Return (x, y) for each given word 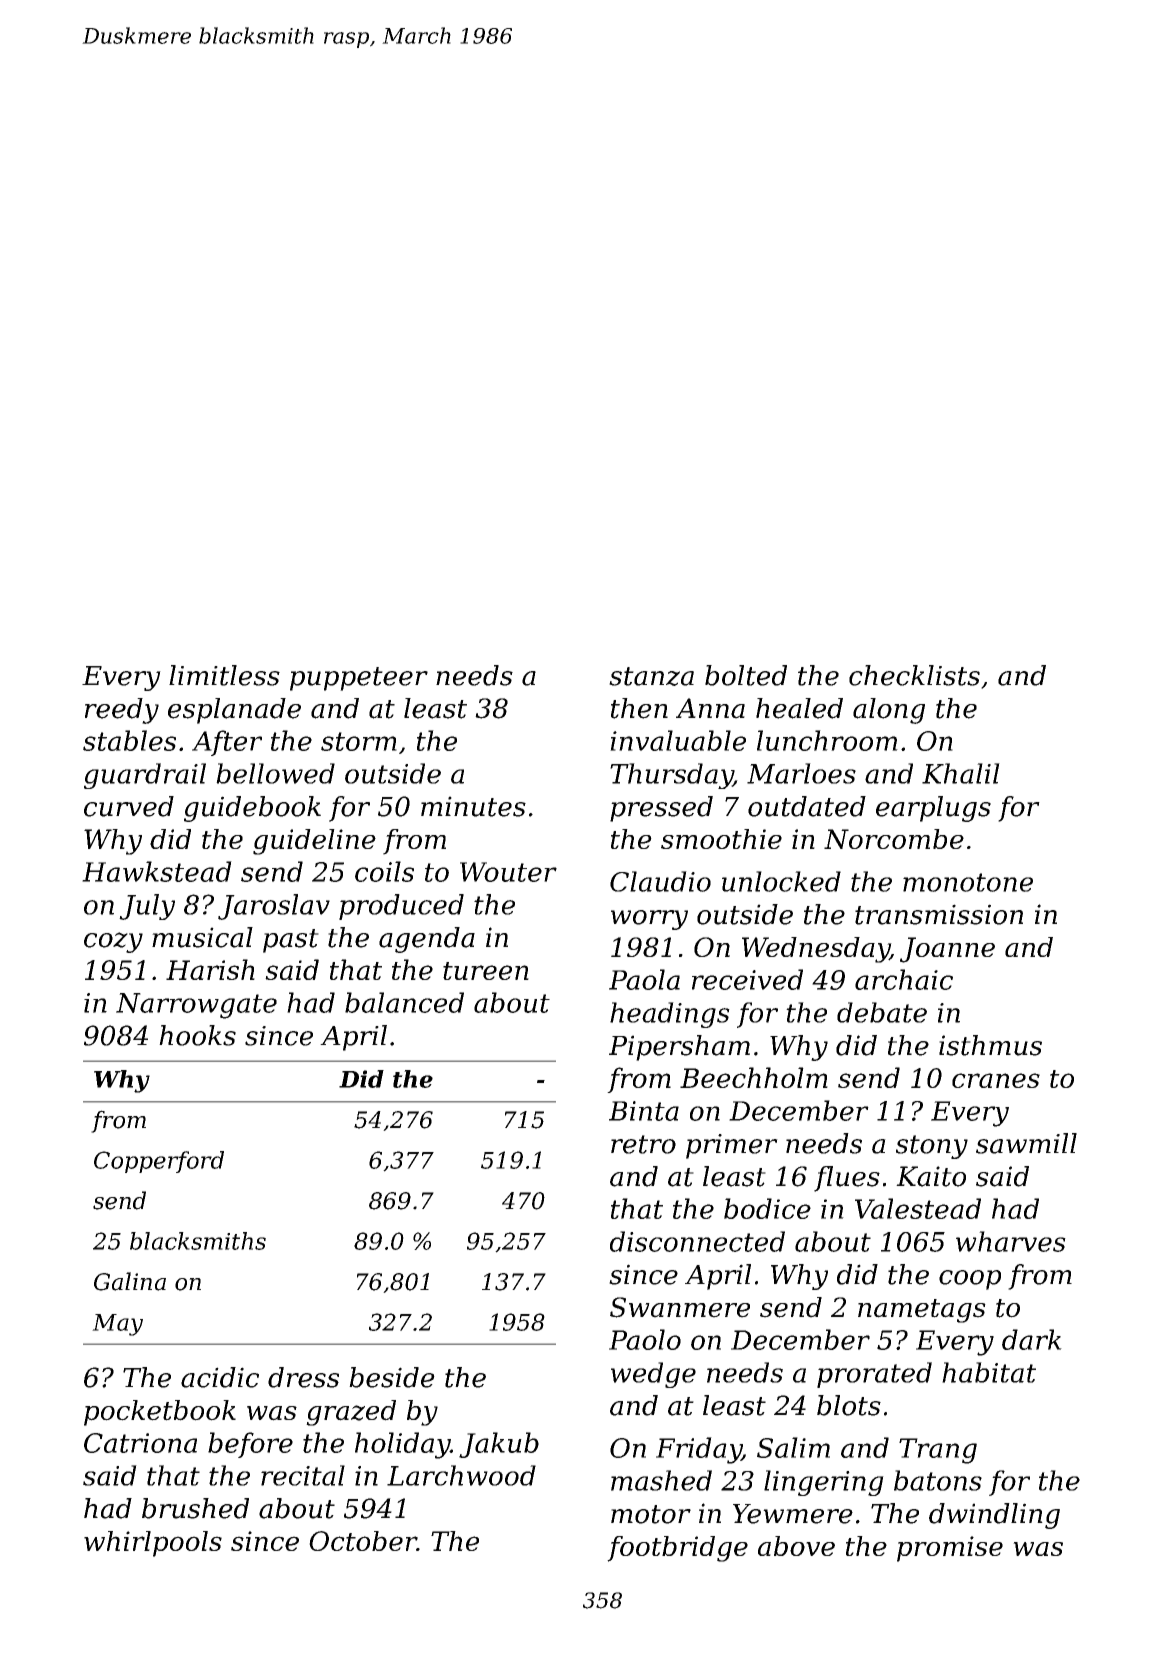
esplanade (234, 711)
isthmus (990, 1045)
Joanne (947, 950)
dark (1032, 1339)
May (117, 1325)
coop (970, 1280)
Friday (699, 1450)
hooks (197, 1035)
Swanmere (680, 1307)
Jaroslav (274, 907)
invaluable (678, 740)
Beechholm (754, 1077)
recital (303, 1475)
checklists (914, 675)
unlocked (781, 881)
